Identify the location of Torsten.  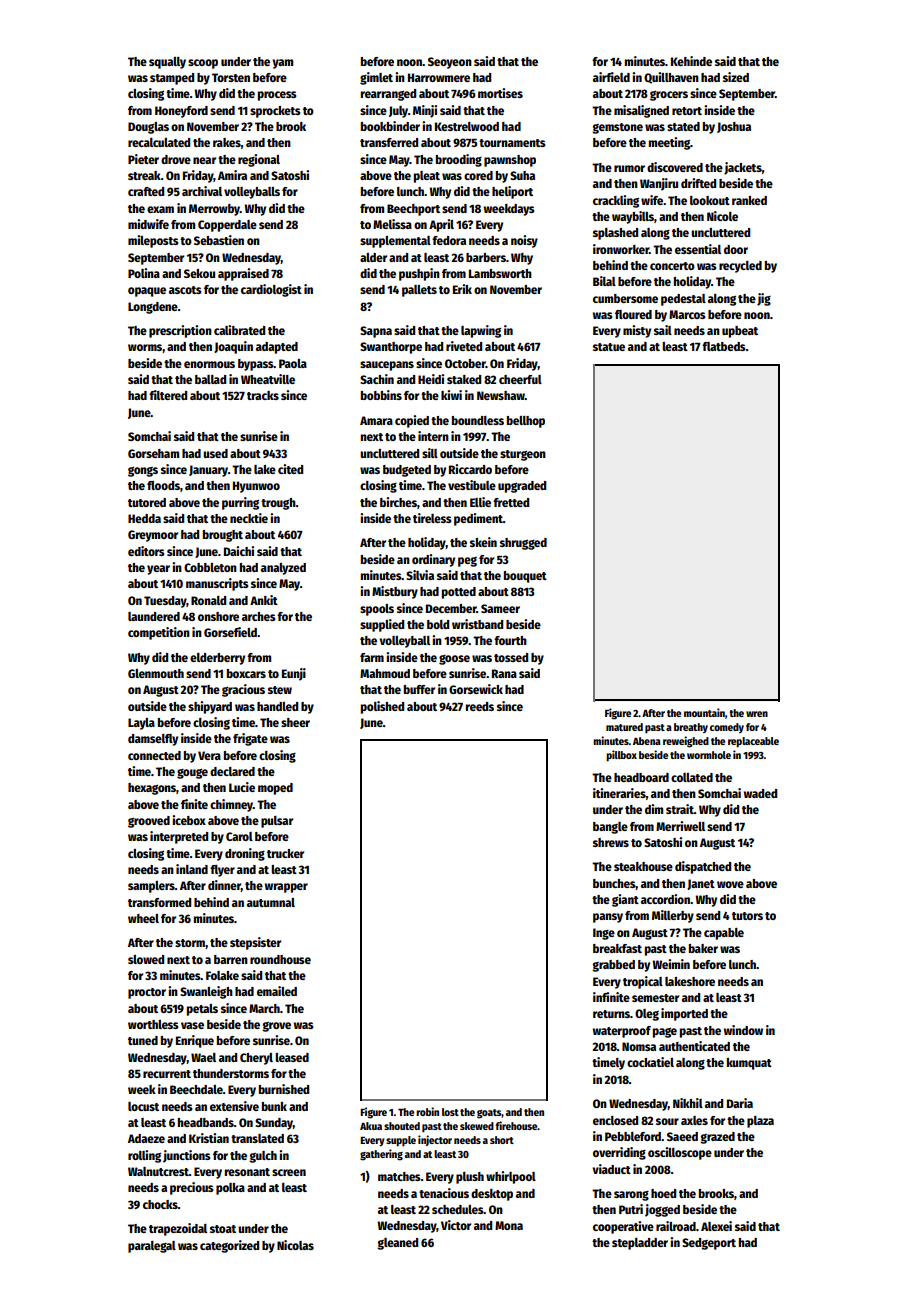
(231, 77).
